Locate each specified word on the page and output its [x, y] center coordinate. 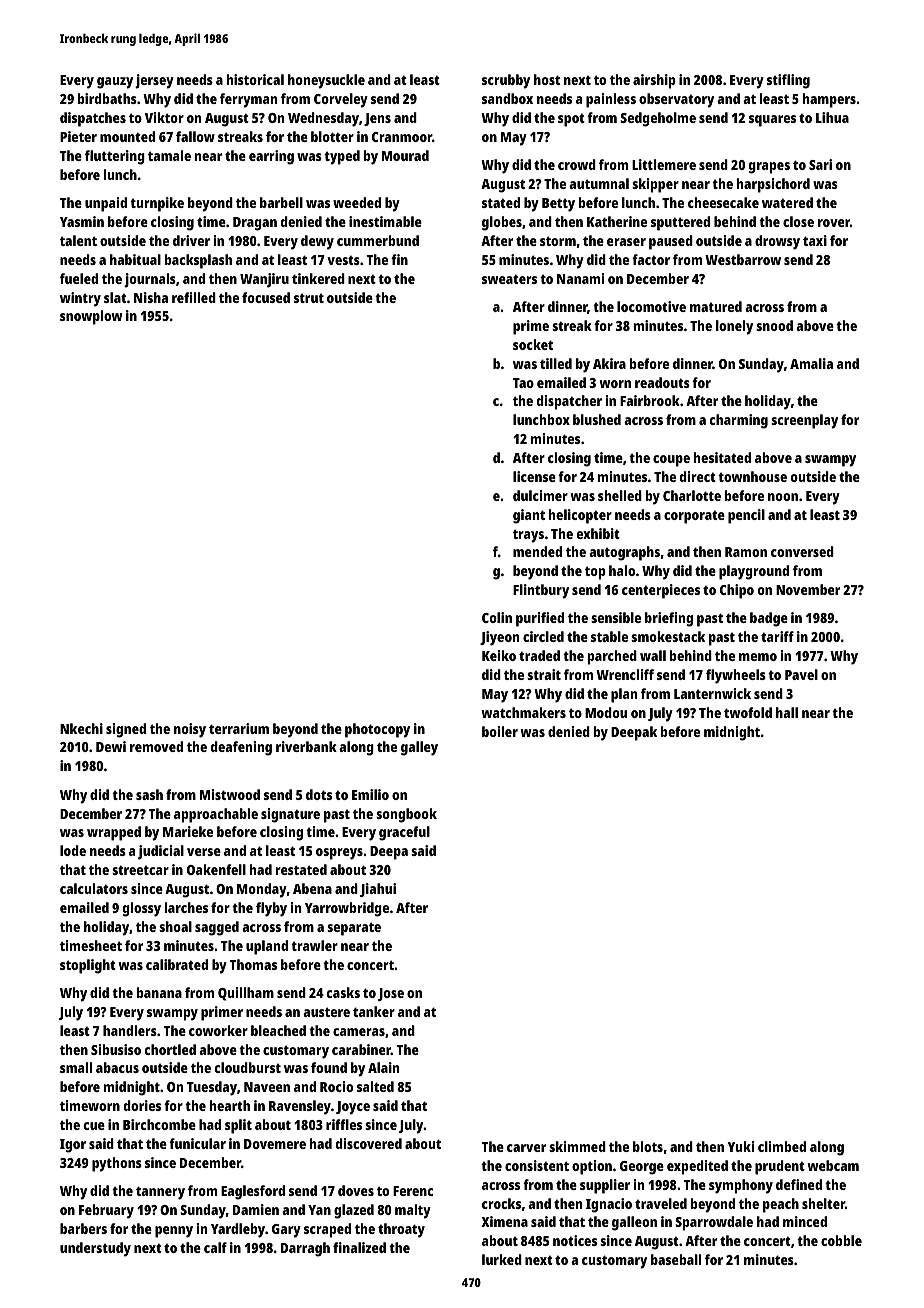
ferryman [248, 100]
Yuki [740, 1146]
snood [774, 325]
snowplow [91, 317]
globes [502, 223]
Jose [391, 994]
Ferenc [413, 1191]
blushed [597, 419]
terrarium [239, 728]
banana [159, 992]
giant [529, 516]
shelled [620, 495]
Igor [73, 1146]
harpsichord [773, 185]
